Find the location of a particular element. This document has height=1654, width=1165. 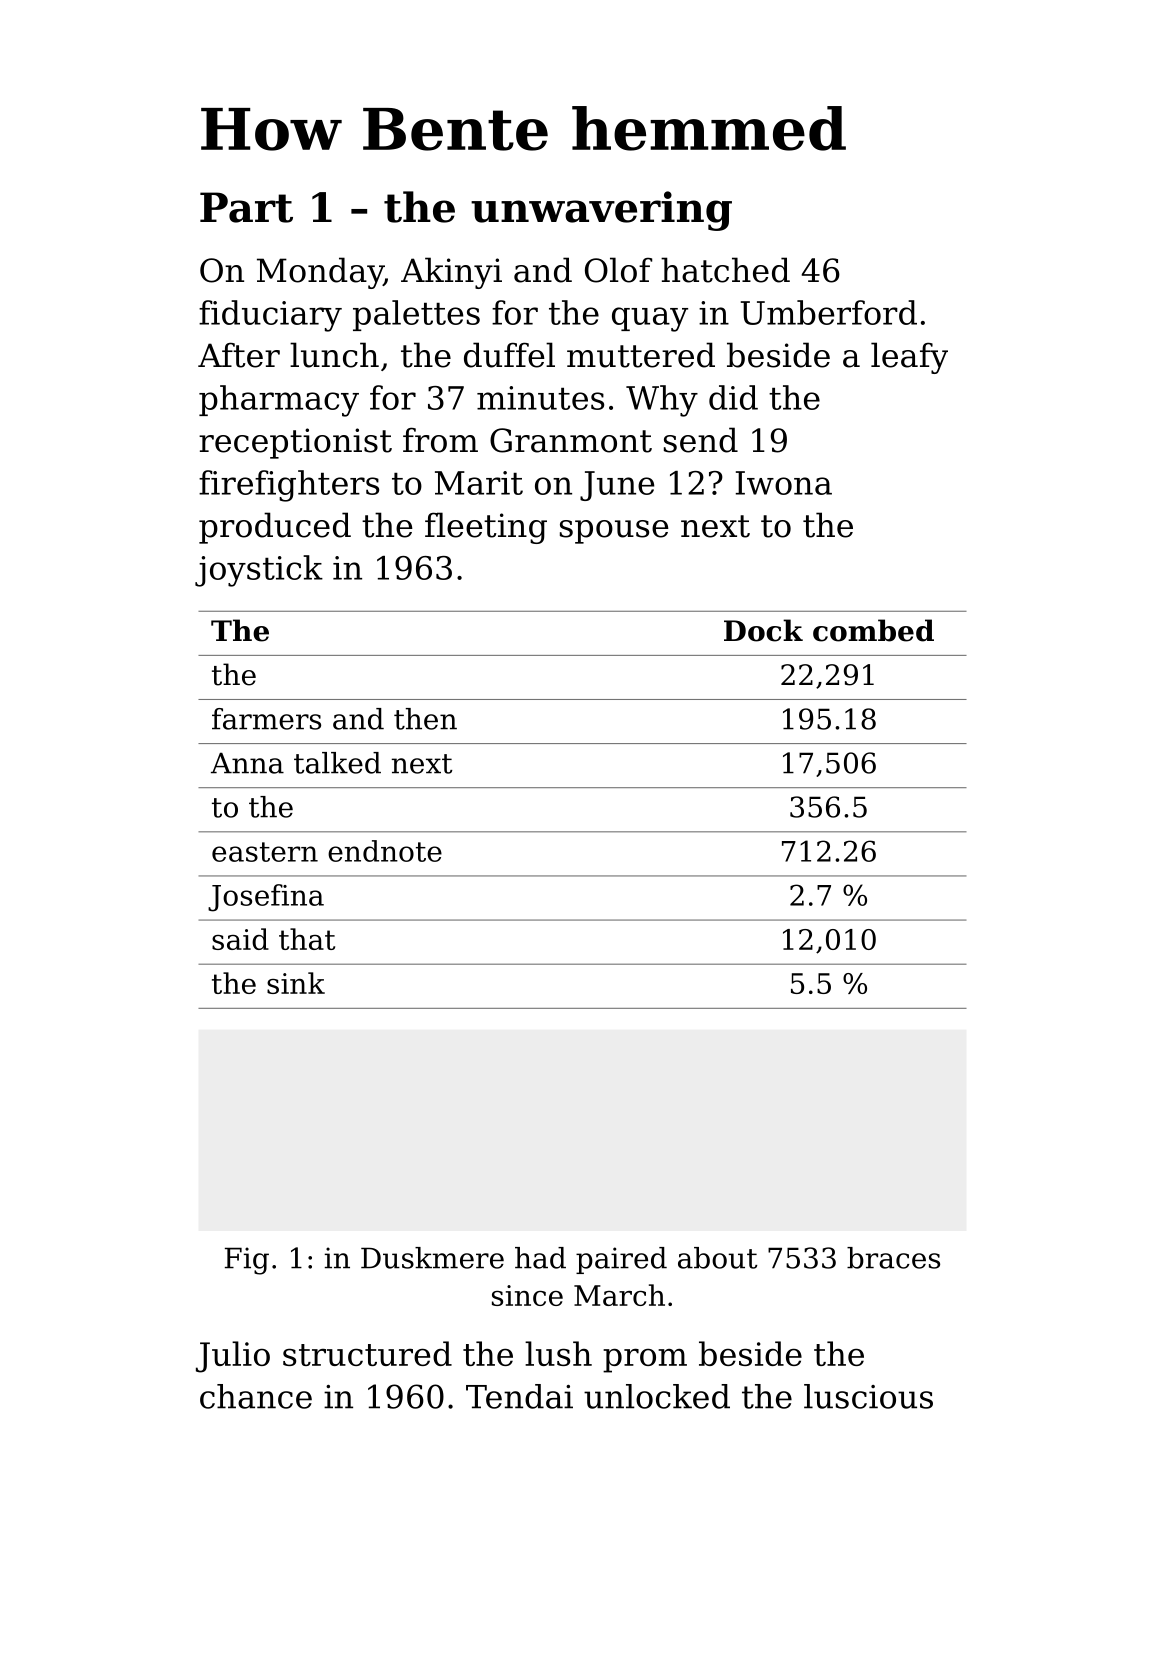

Dock is located at coordinates (763, 630).
